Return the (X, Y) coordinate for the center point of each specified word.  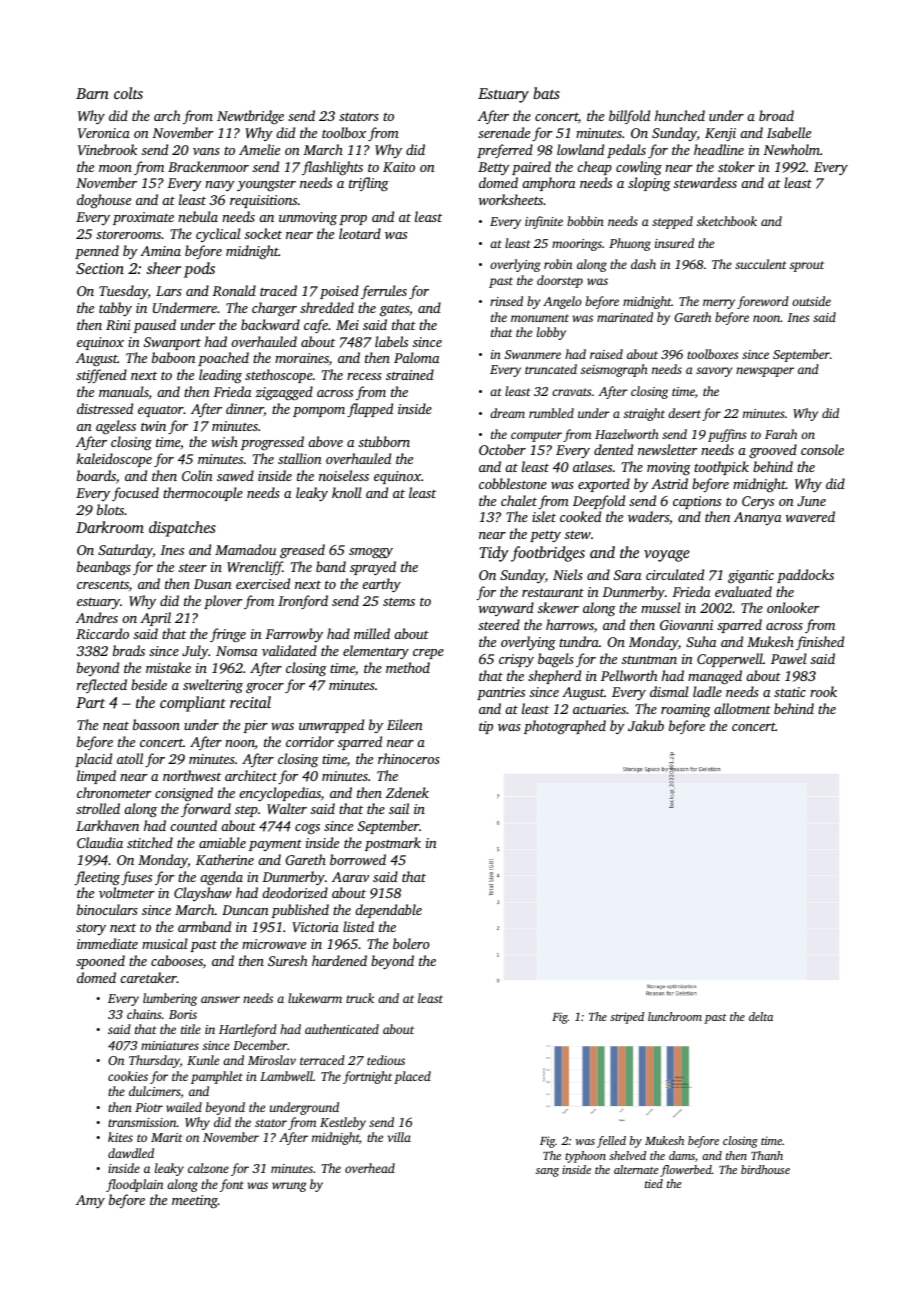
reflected (102, 686)
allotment (742, 708)
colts (128, 93)
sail (399, 808)
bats (546, 93)
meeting (195, 1201)
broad (776, 115)
